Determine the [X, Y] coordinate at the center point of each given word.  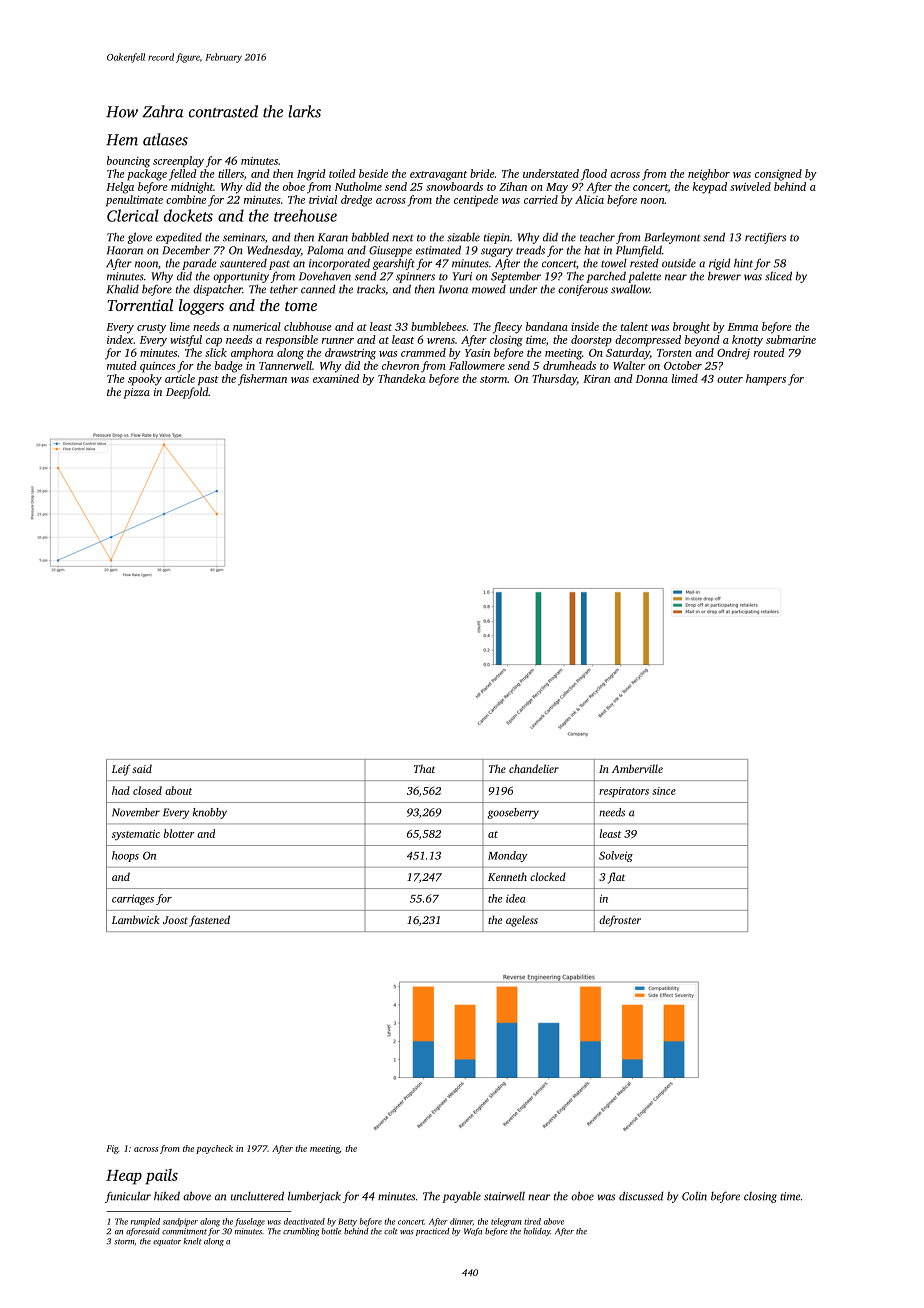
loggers [201, 307]
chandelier [534, 768]
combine [186, 199]
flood [594, 175]
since [664, 791]
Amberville [637, 768]
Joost [175, 920]
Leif [121, 770]
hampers [766, 380]
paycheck [214, 1149]
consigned [778, 175]
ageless [522, 921]
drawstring [350, 354]
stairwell [504, 1196]
